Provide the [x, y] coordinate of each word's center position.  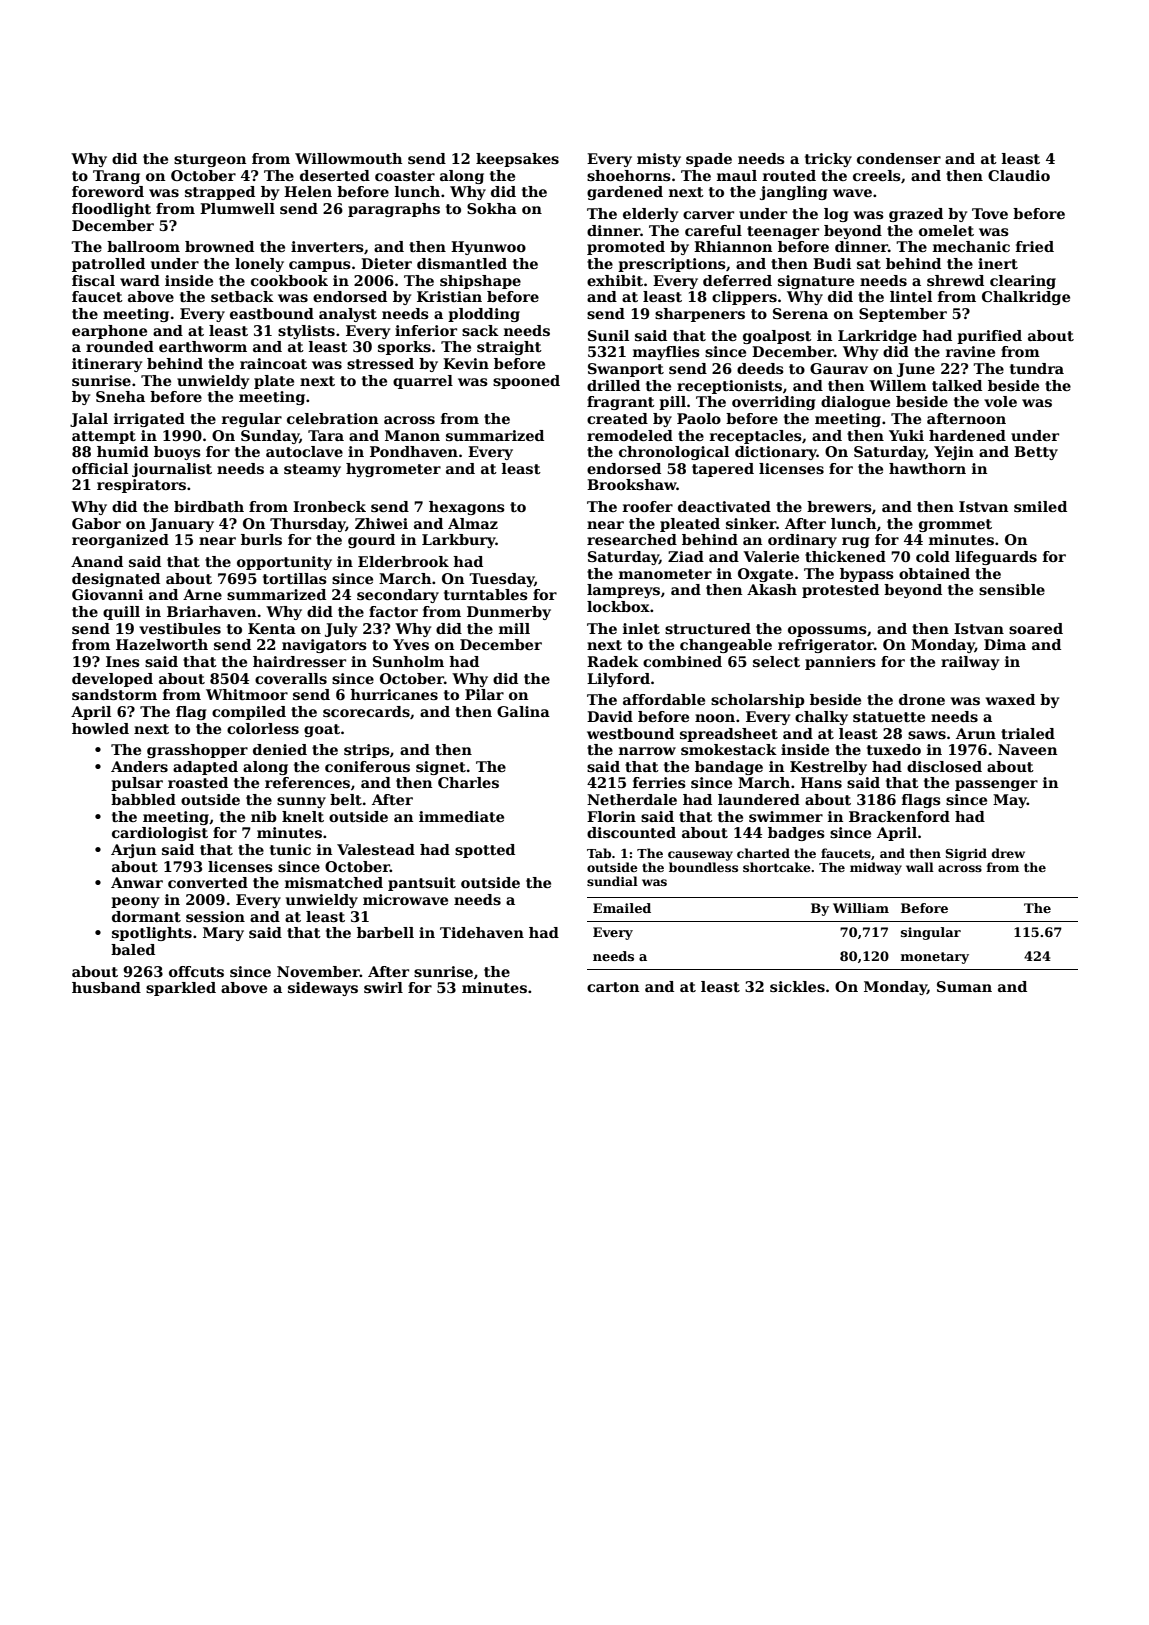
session [215, 916]
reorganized [120, 541]
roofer [648, 506]
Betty [1036, 453]
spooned [526, 382]
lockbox [618, 606]
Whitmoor [247, 694]
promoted [626, 248]
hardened [967, 435]
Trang [116, 177]
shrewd [955, 280]
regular [252, 420]
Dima [1005, 644]
